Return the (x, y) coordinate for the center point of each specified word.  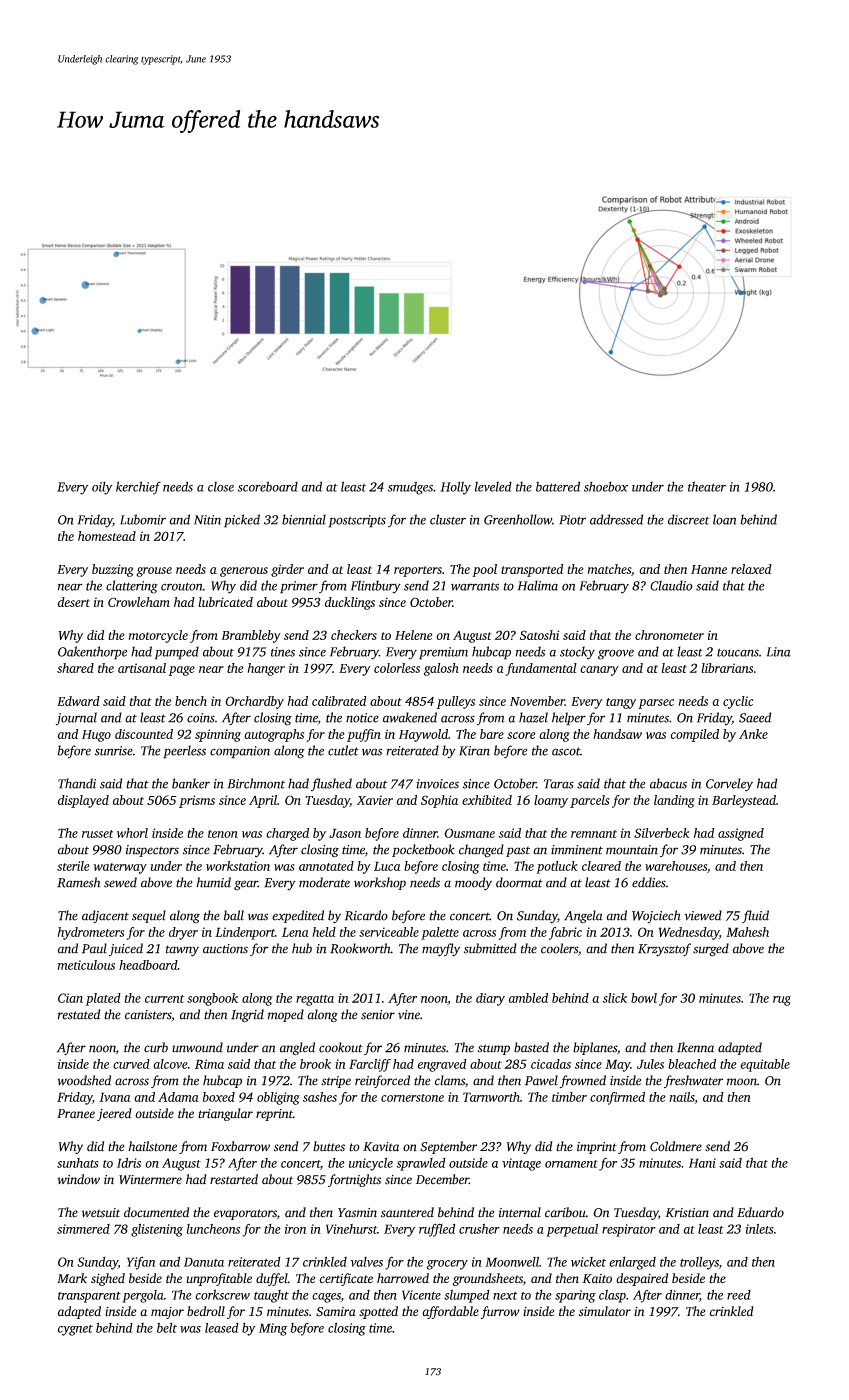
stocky (577, 653)
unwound (197, 1047)
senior (378, 1015)
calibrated (339, 701)
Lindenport (245, 933)
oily (102, 488)
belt (167, 1328)
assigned (741, 834)
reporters (418, 571)
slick (615, 998)
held (324, 932)
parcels (589, 801)
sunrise (114, 751)
